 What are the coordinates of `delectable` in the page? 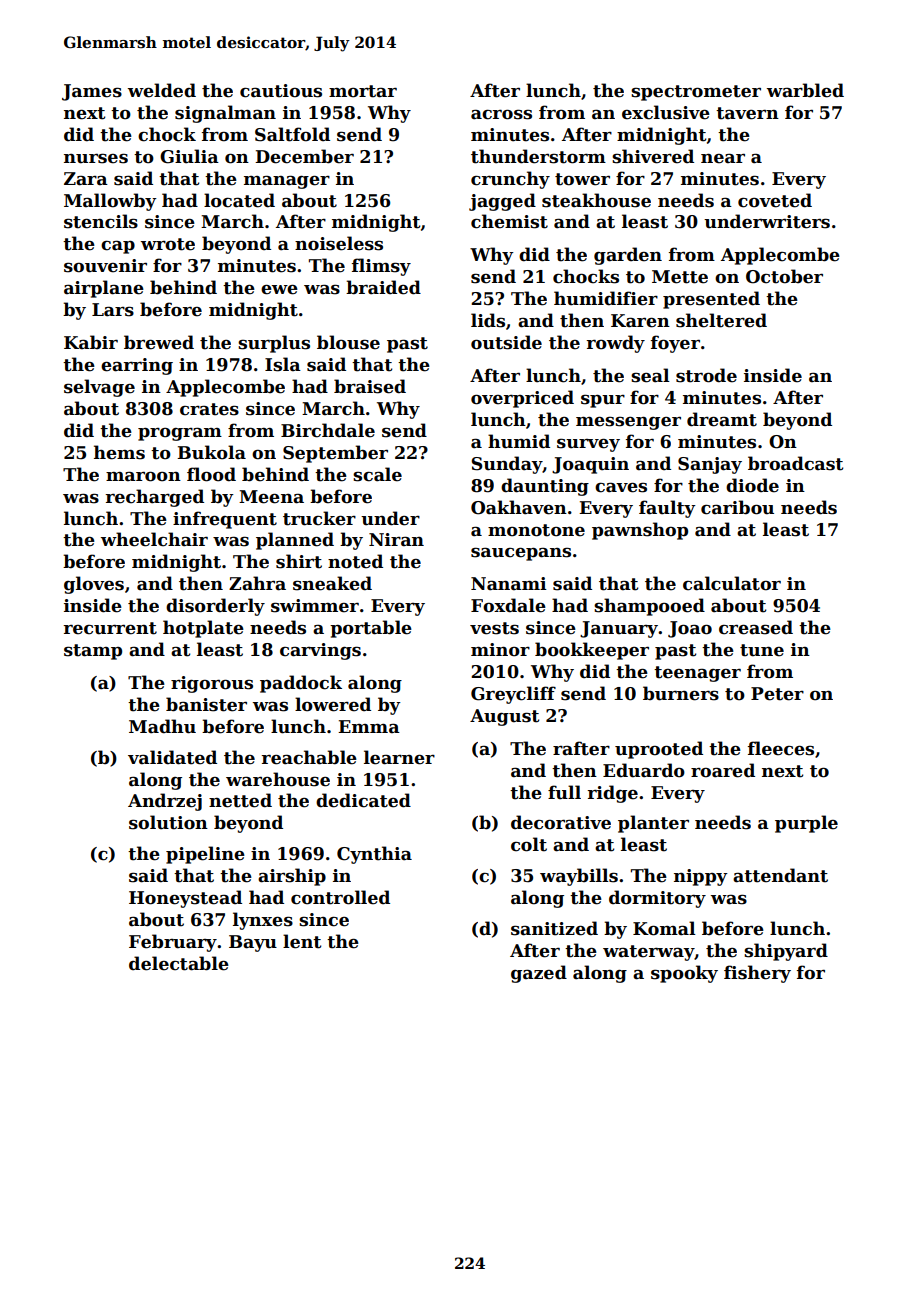 It's located at (179, 963).
